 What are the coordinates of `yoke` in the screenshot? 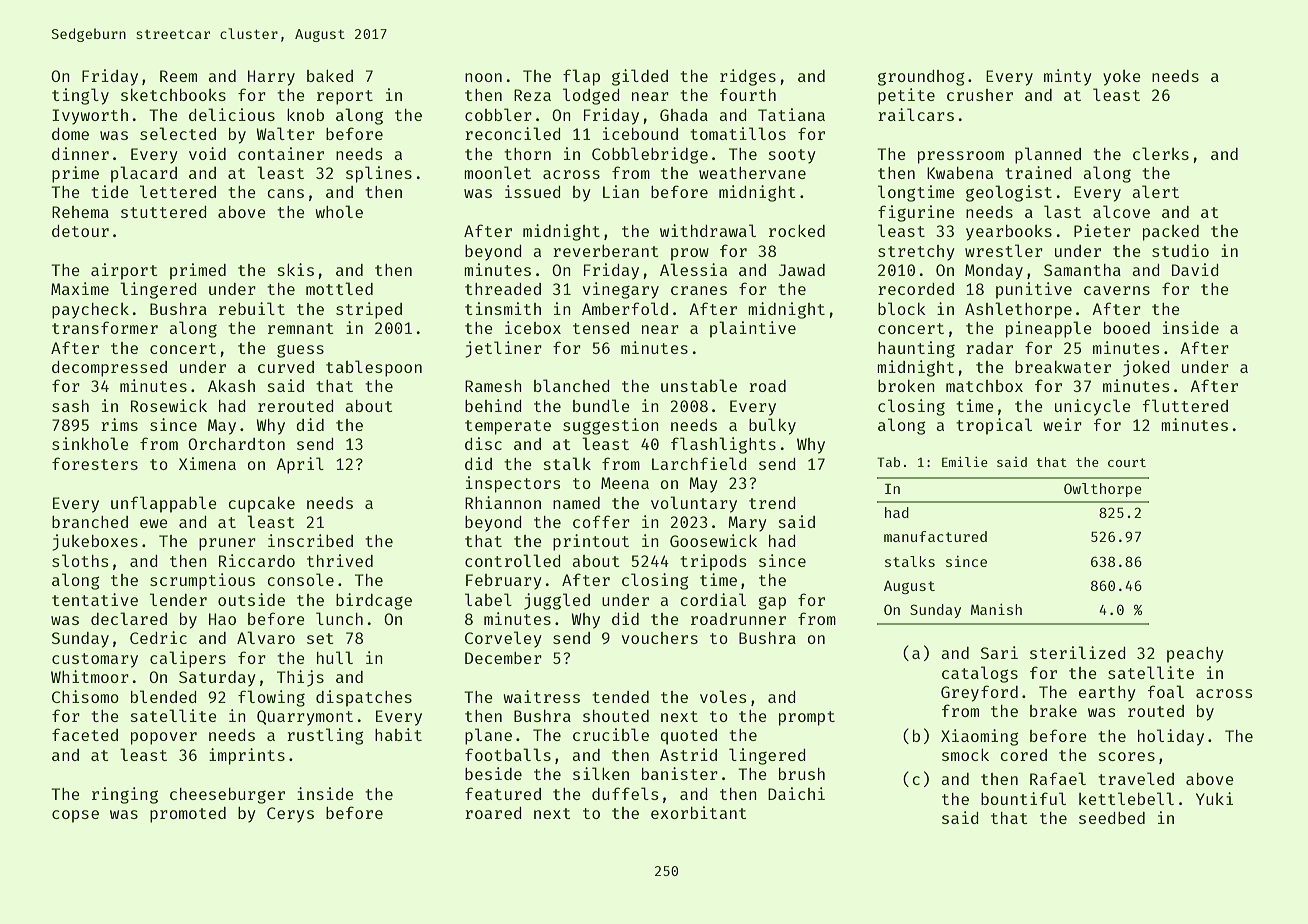 It's located at (1122, 78).
